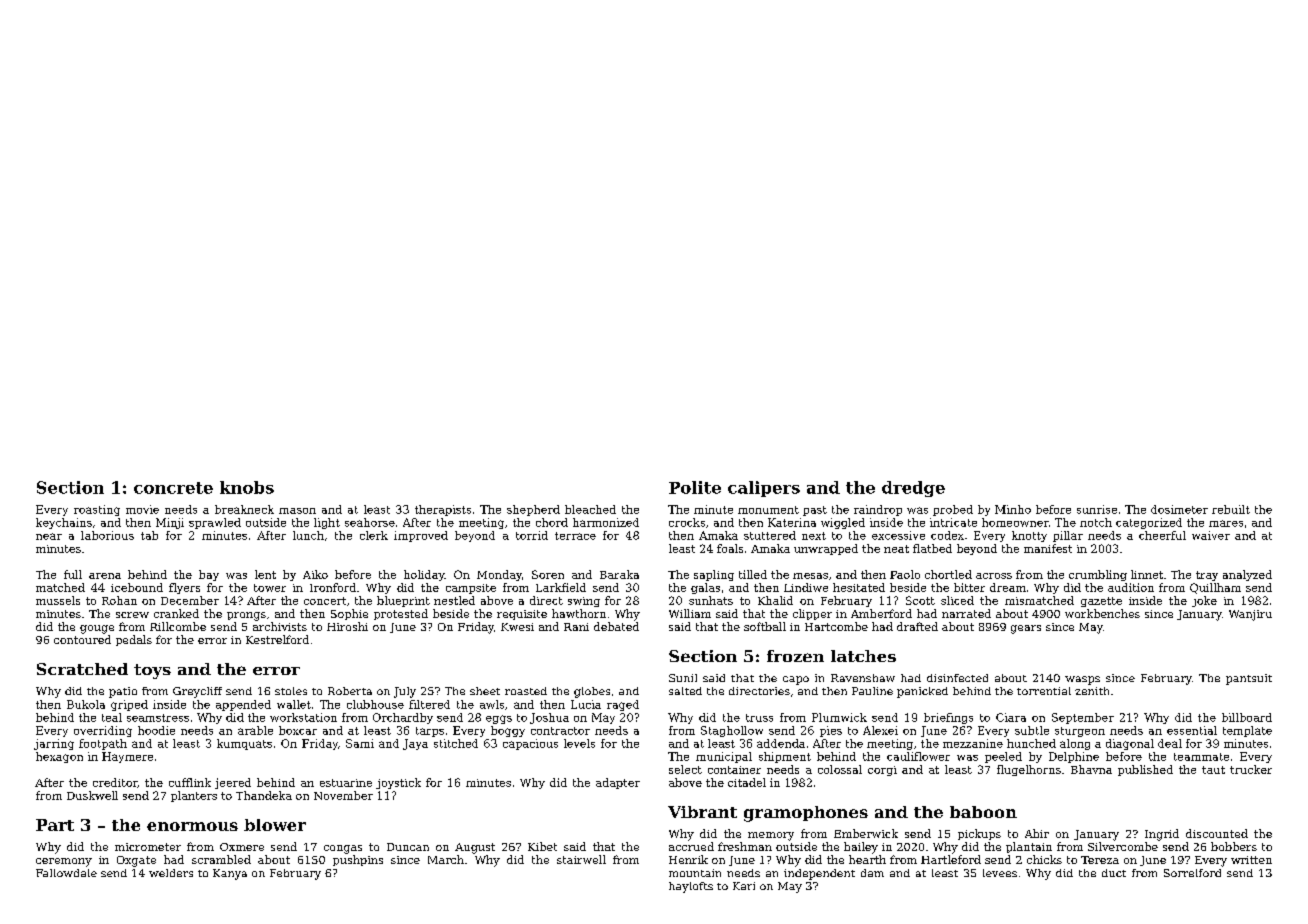 Image resolution: width=1308 pixels, height=924 pixels. I want to click on briefings, so click(948, 718).
